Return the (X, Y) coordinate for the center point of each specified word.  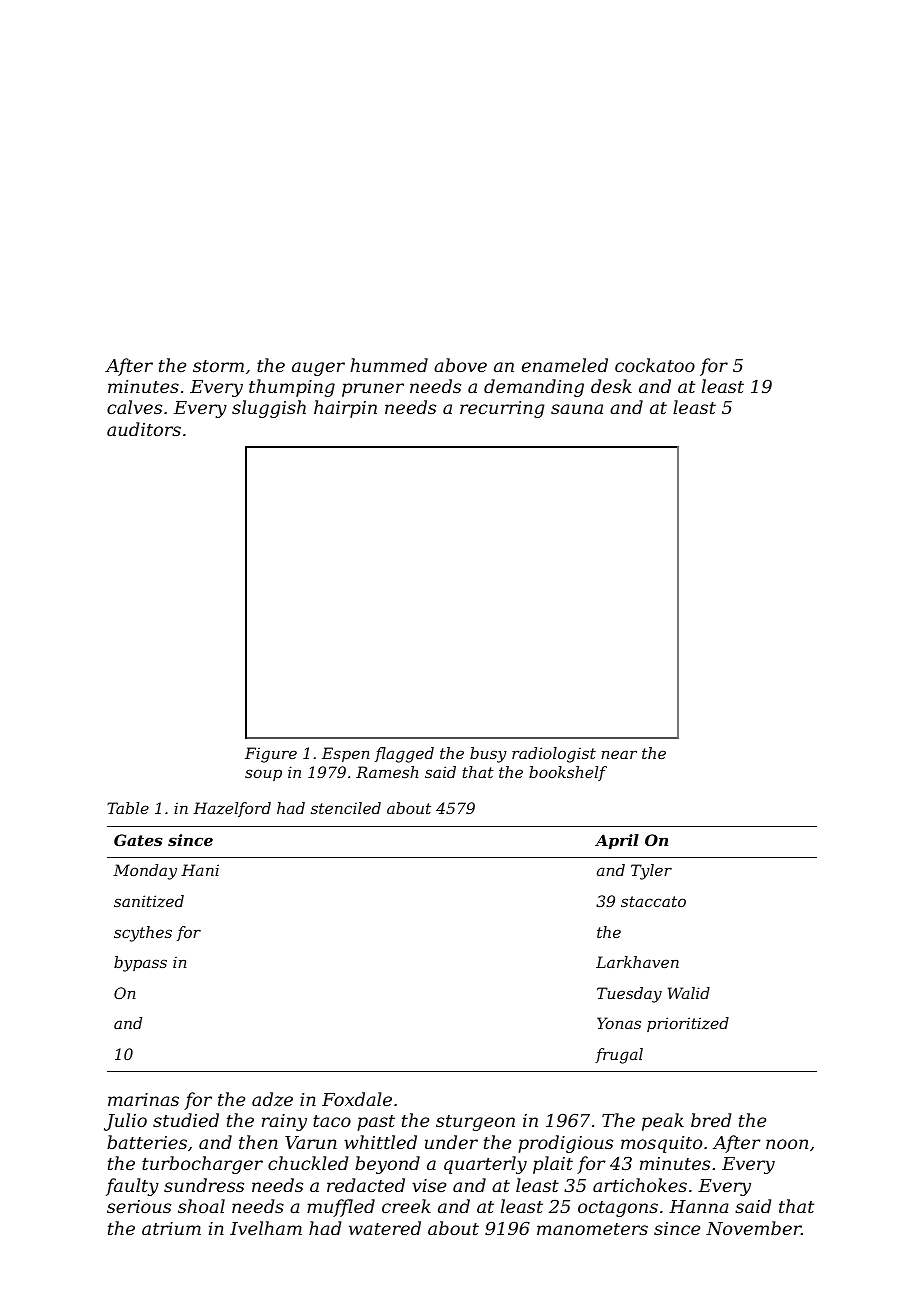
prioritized (688, 1024)
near (619, 754)
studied (186, 1120)
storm (218, 366)
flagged (404, 755)
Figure (271, 755)
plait (553, 1165)
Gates (138, 840)
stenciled (346, 808)
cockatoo (655, 365)
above (460, 365)
